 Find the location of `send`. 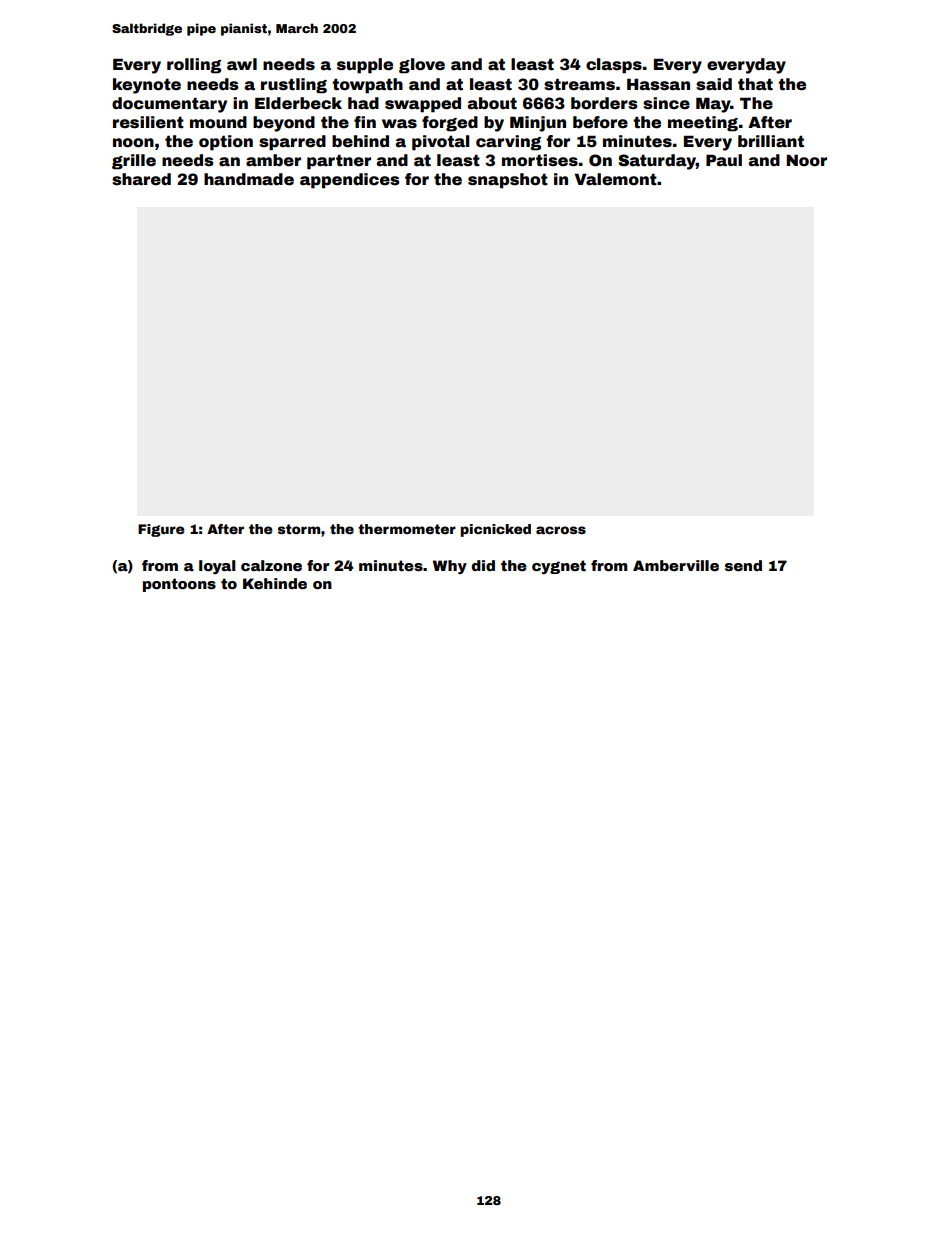

send is located at coordinates (743, 565).
